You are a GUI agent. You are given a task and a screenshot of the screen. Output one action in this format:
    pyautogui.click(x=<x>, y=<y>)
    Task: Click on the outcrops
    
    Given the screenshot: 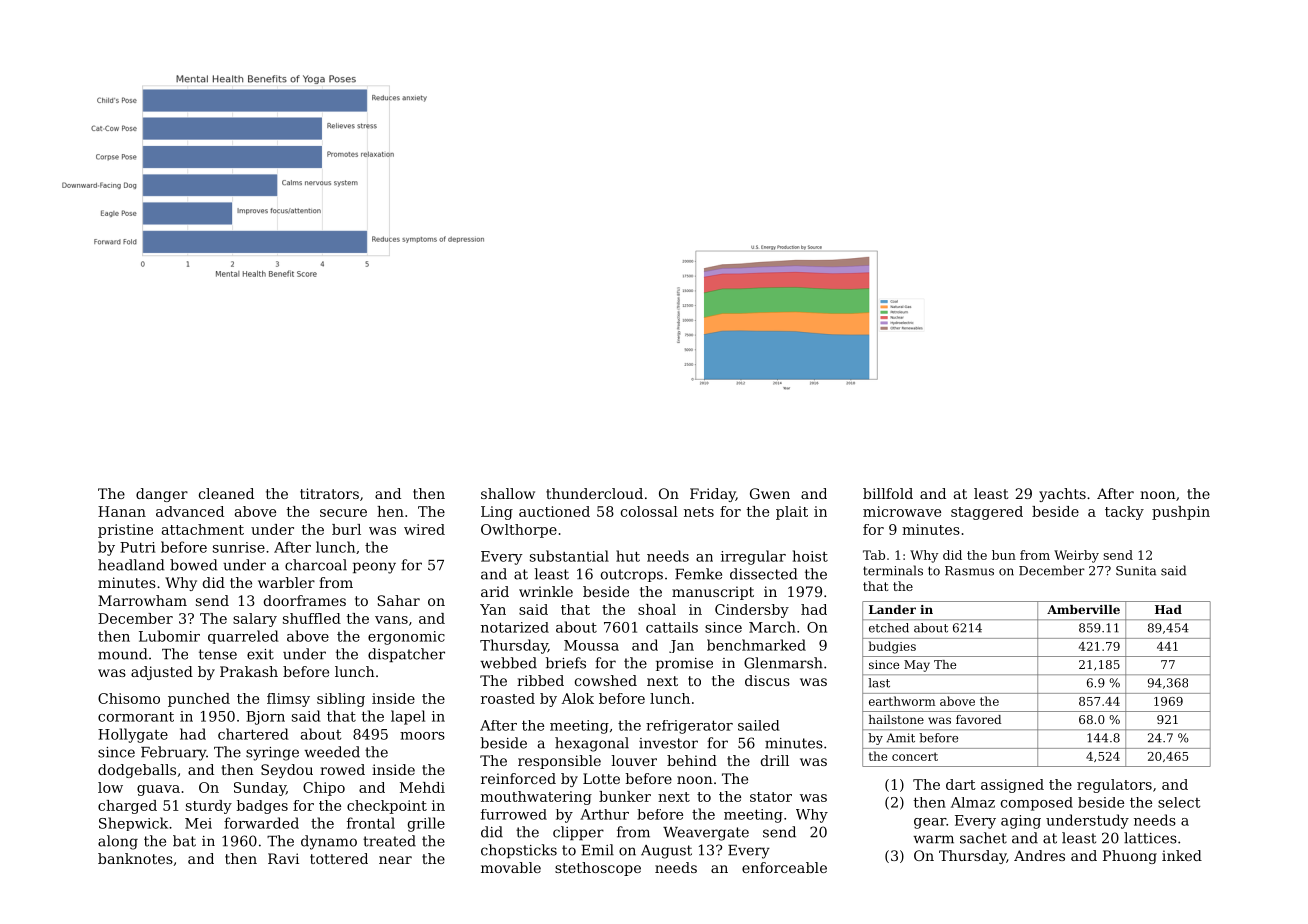 What is the action you would take?
    pyautogui.click(x=632, y=575)
